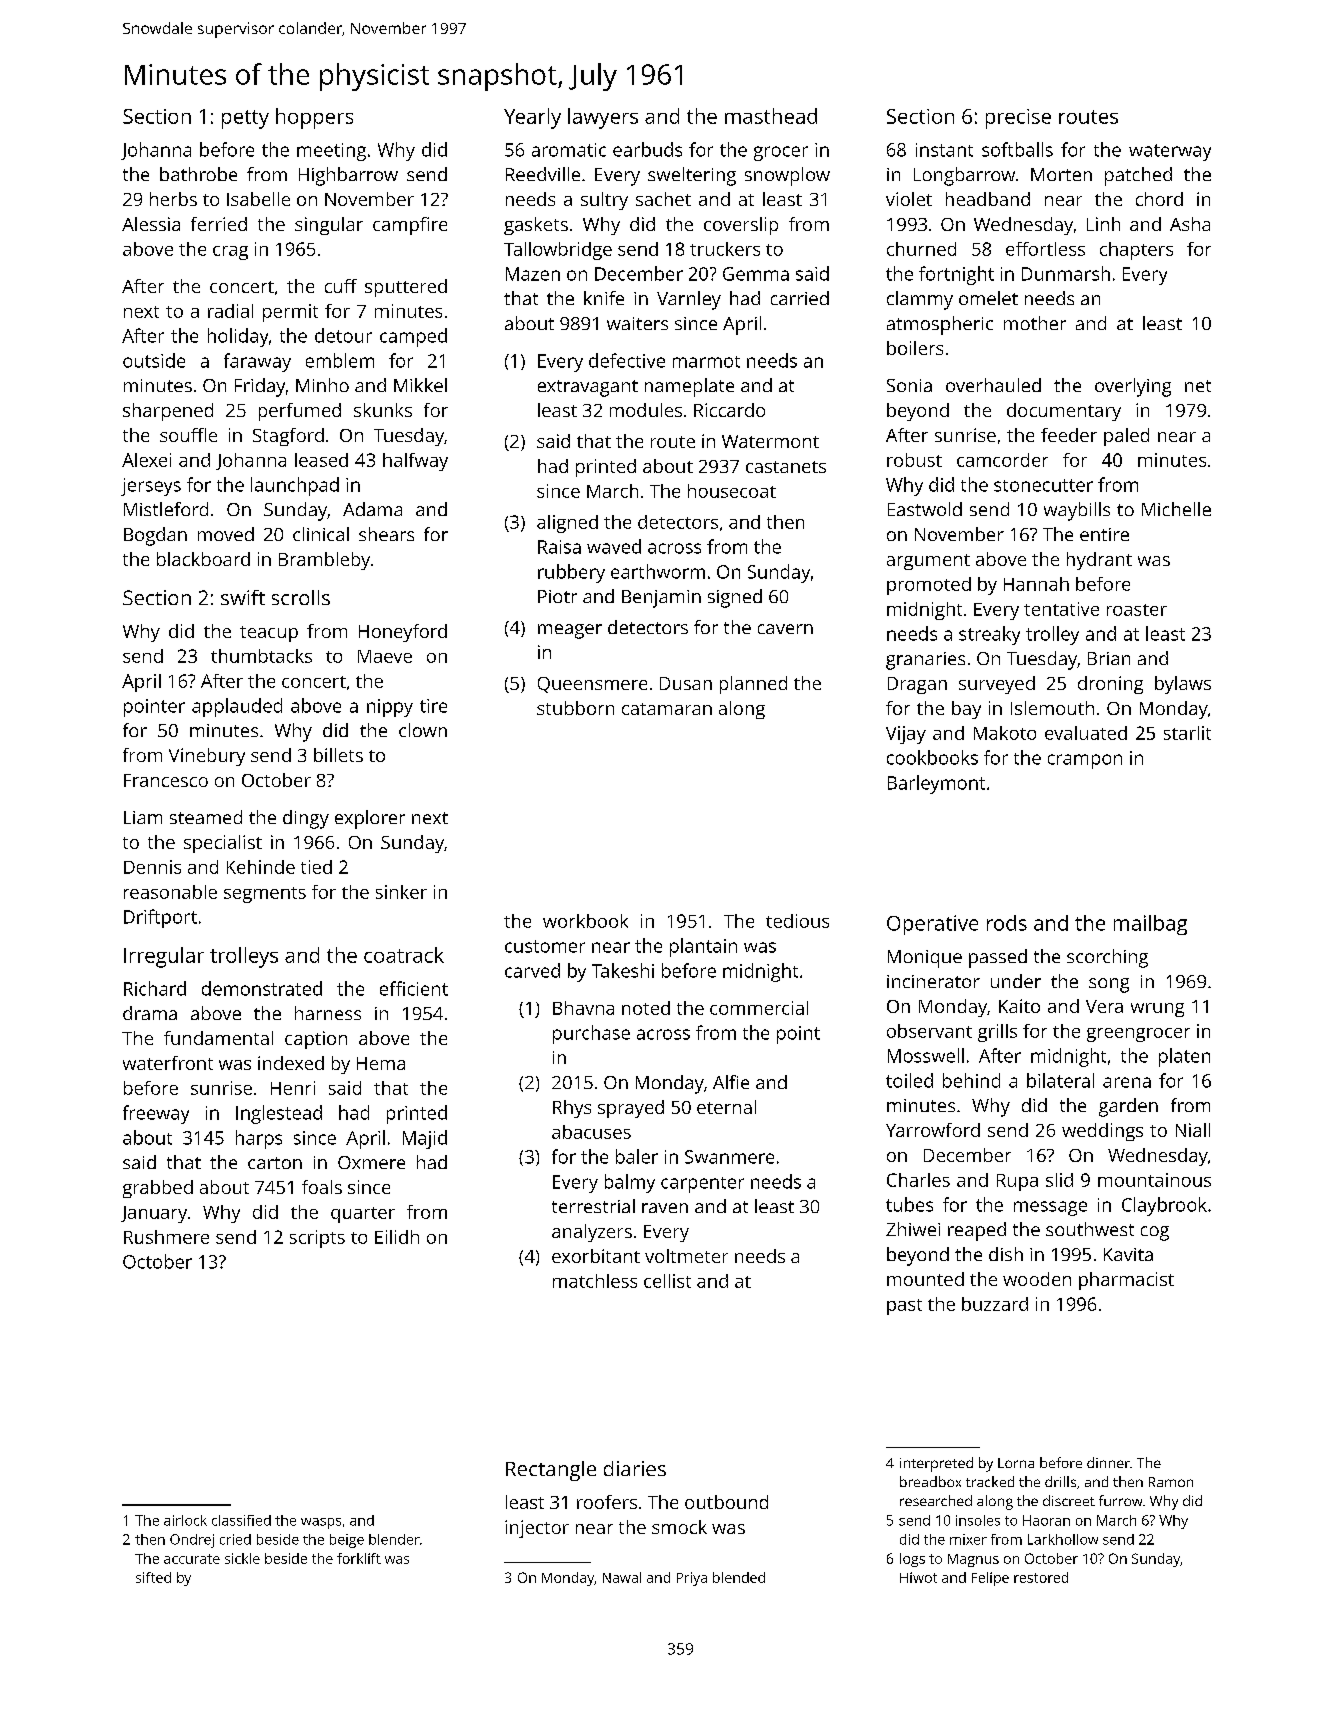 This image has height=1726, width=1334. Describe the element at coordinates (1171, 1482) in the image. I see `Ramon` at that location.
